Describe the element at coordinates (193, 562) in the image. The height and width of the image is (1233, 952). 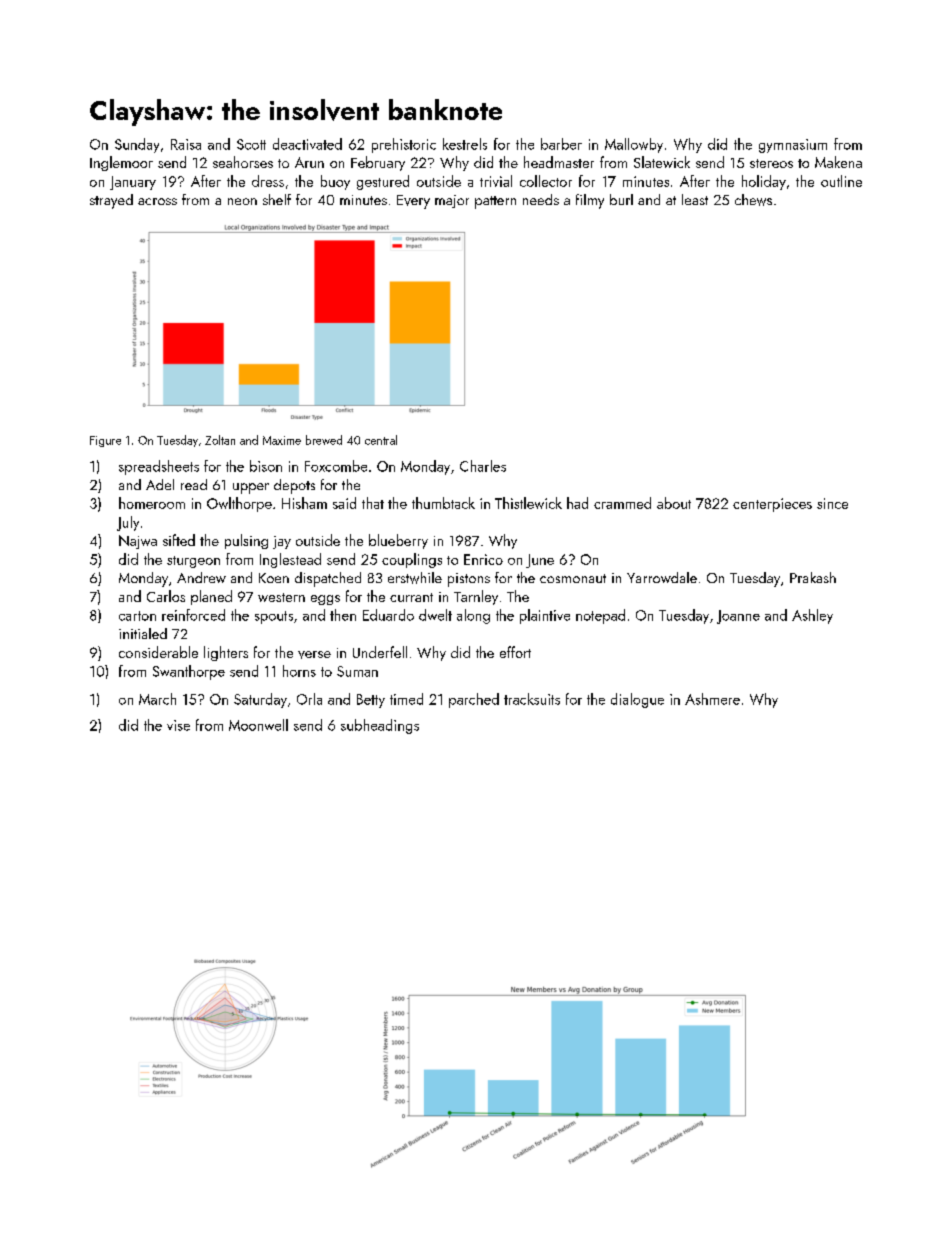
I see `sturgeon` at that location.
